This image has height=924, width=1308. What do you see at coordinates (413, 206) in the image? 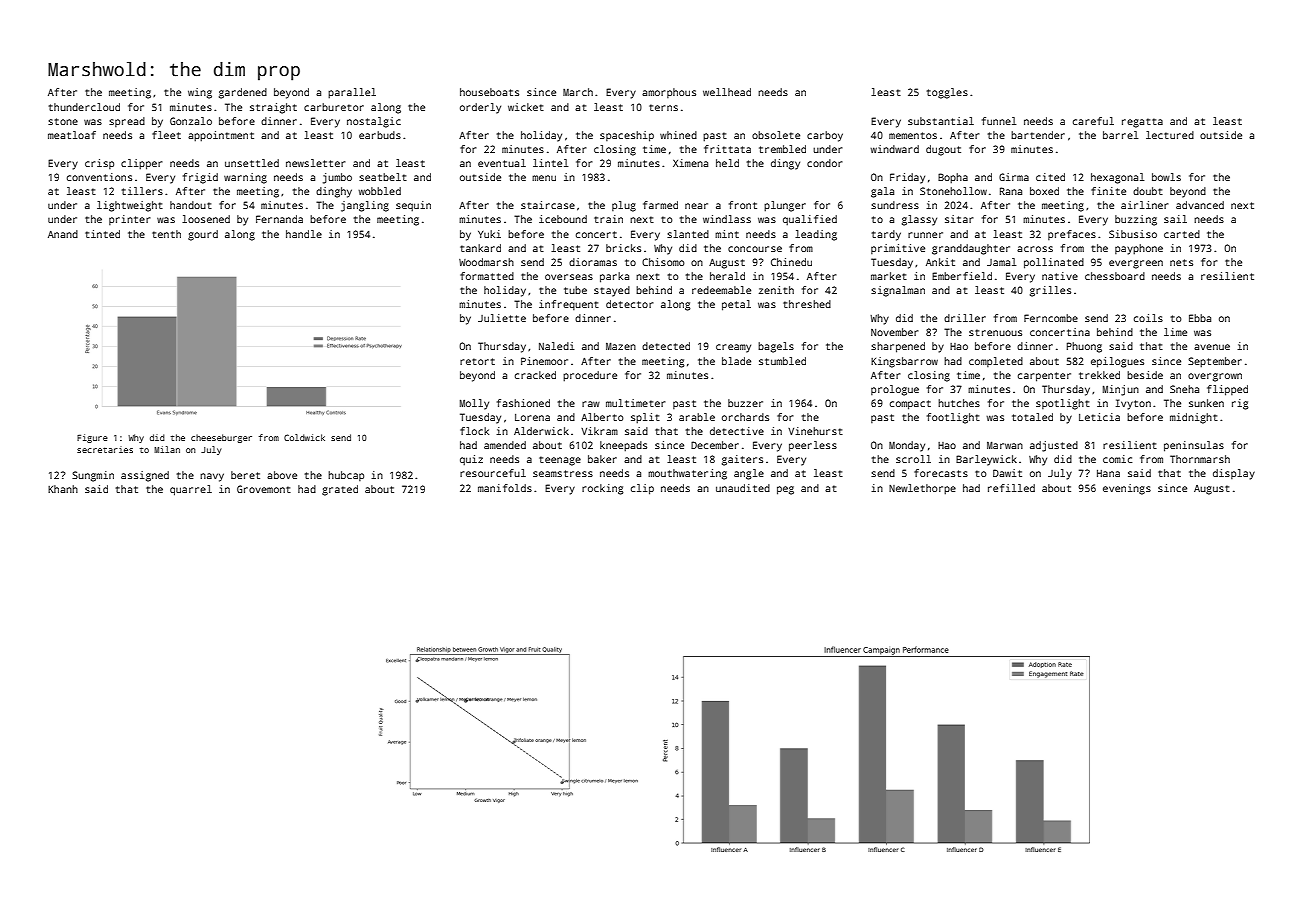
I see `sequin` at bounding box center [413, 206].
